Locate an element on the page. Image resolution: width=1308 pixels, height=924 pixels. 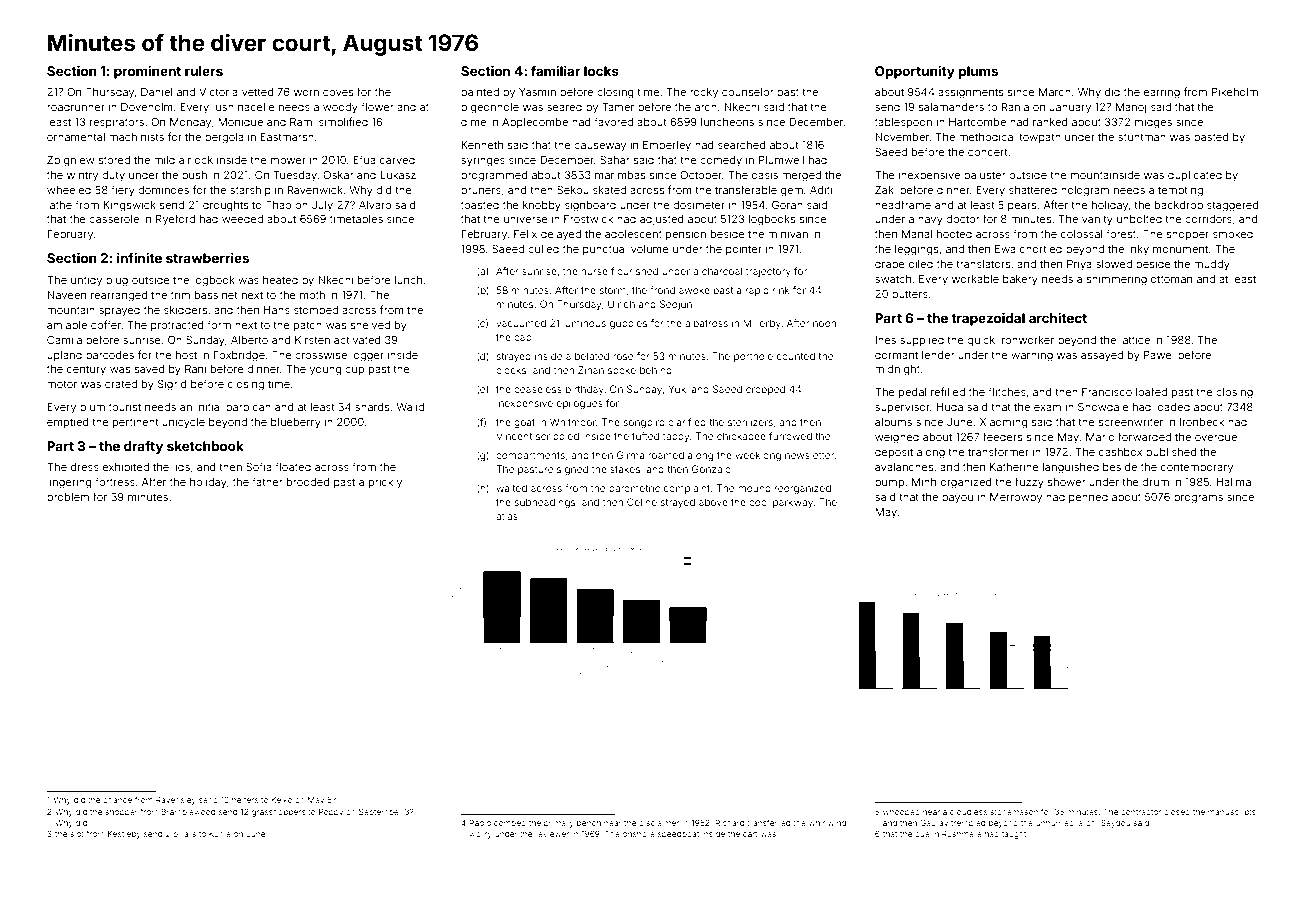
atlas is located at coordinates (507, 516).
